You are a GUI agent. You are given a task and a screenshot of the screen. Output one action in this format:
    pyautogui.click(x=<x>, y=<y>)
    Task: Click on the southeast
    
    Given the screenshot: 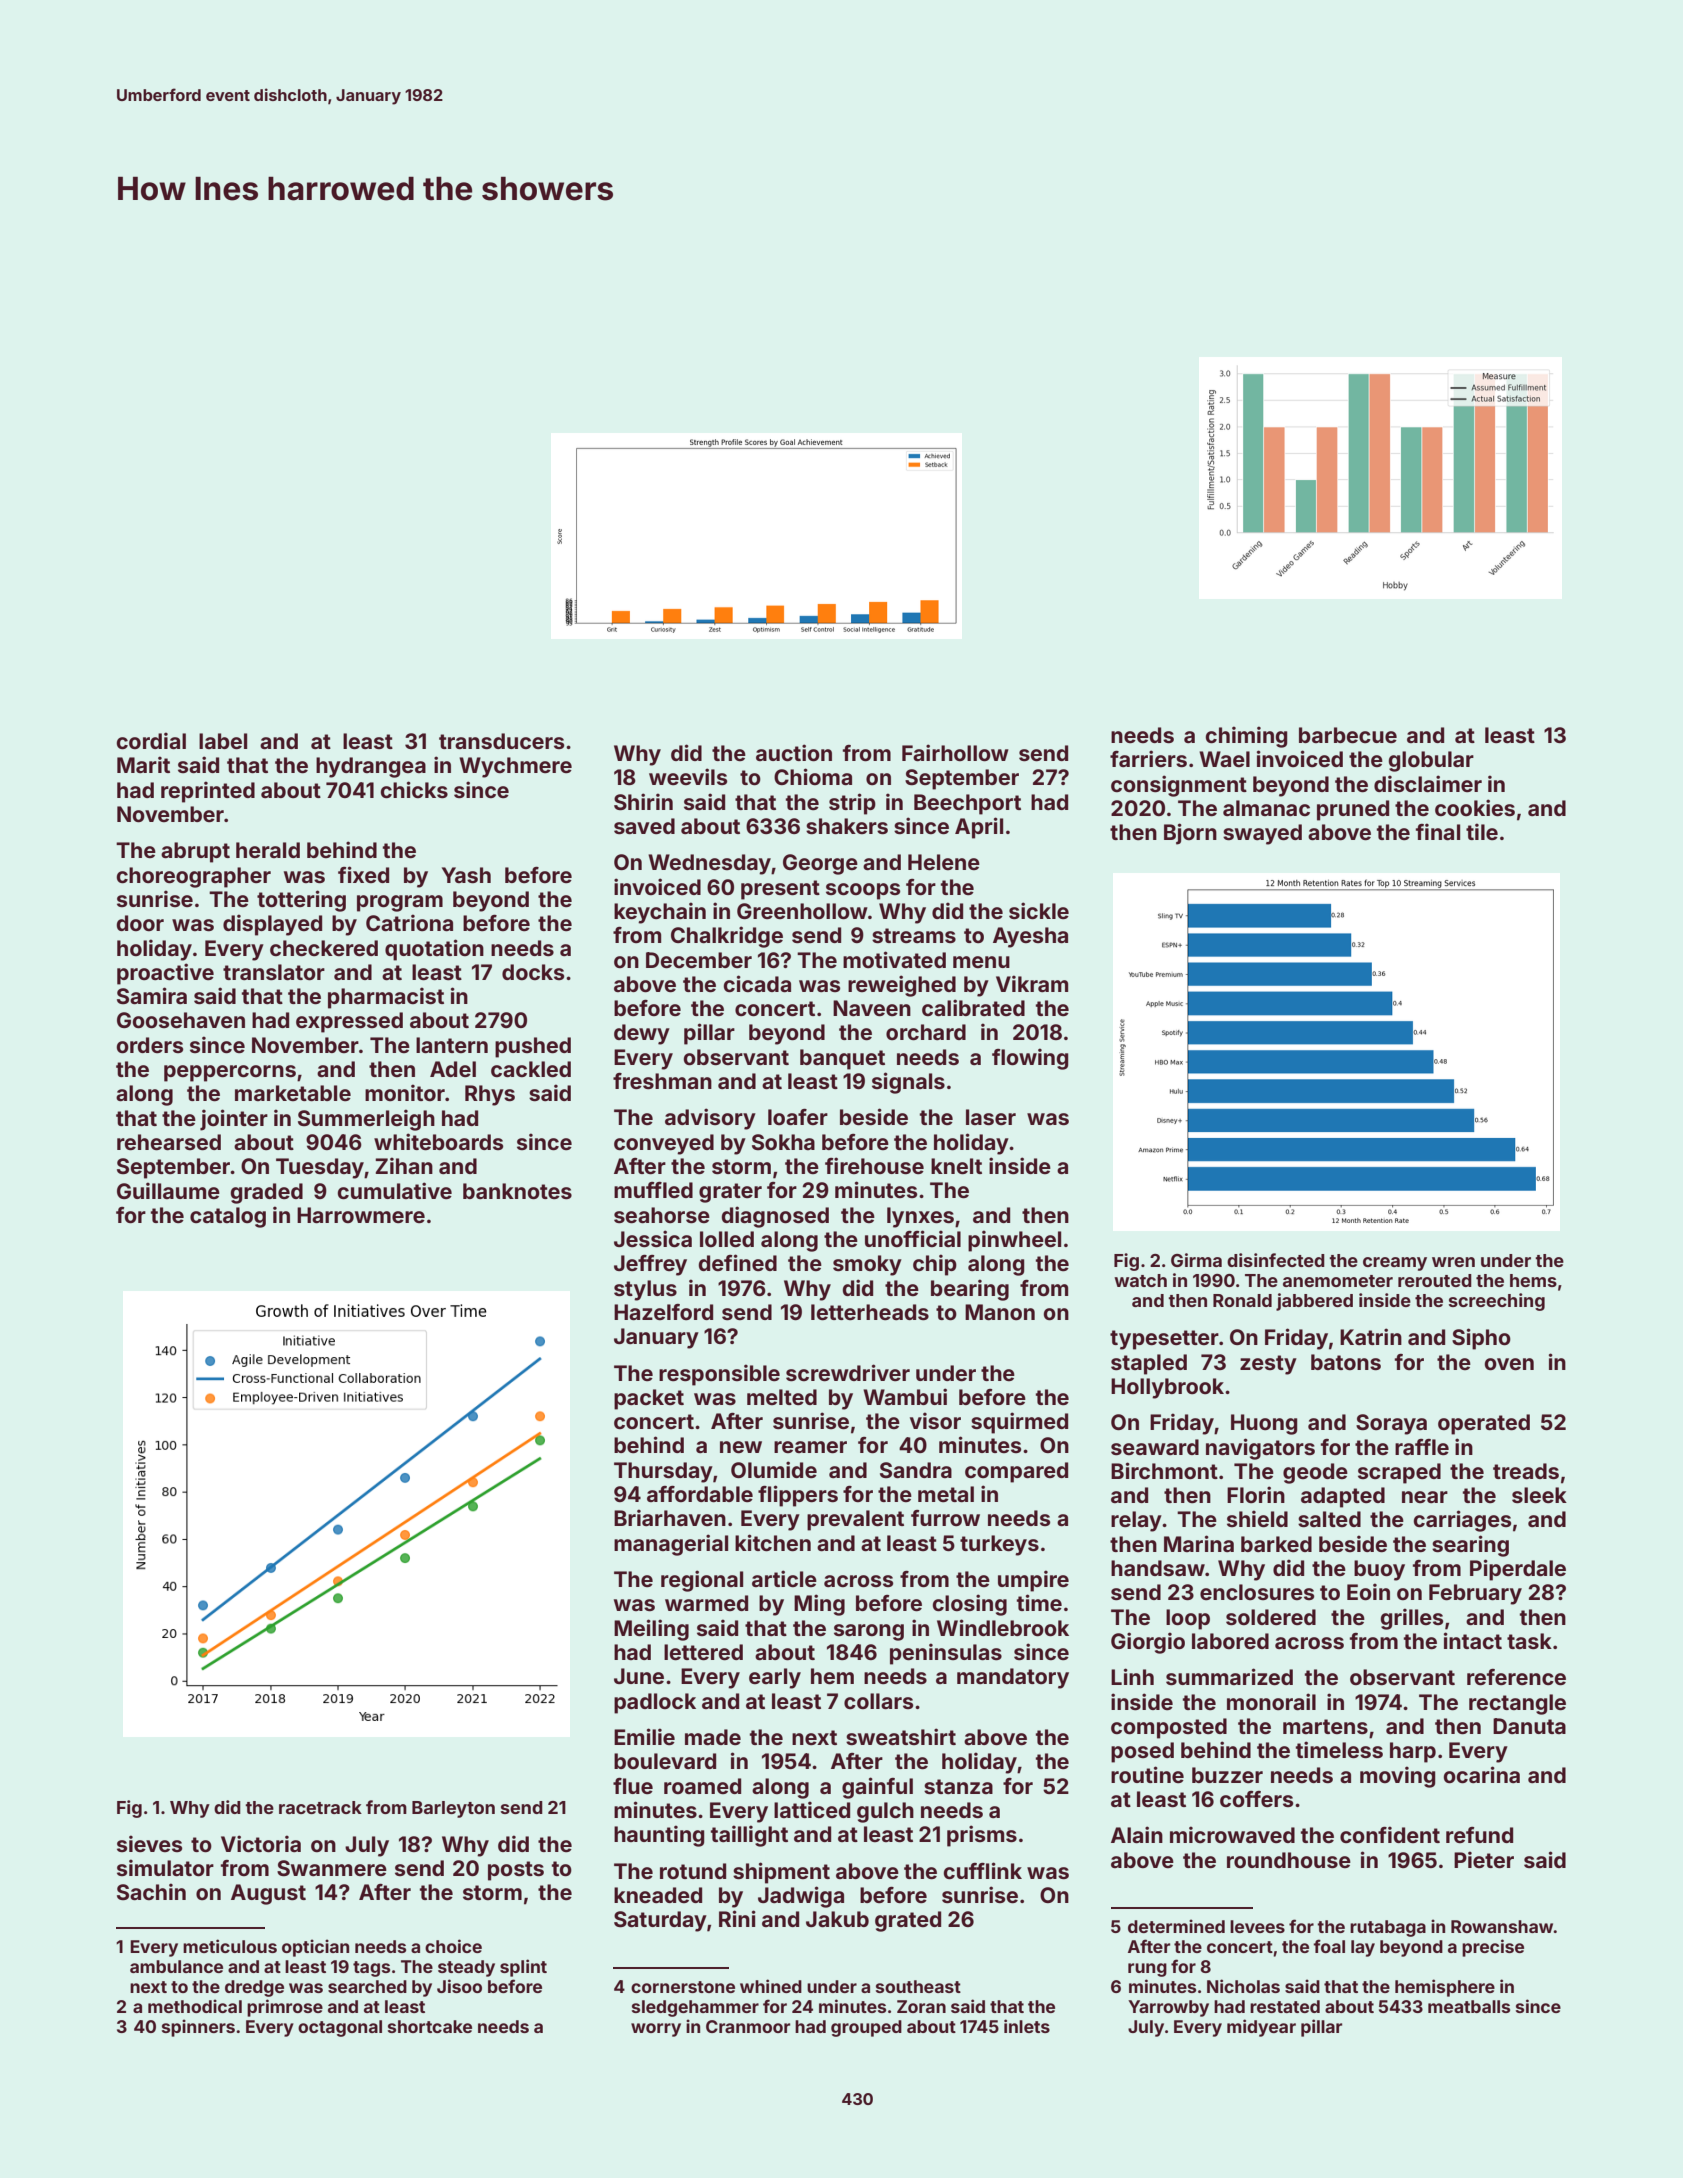 What is the action you would take?
    pyautogui.click(x=918, y=1986)
